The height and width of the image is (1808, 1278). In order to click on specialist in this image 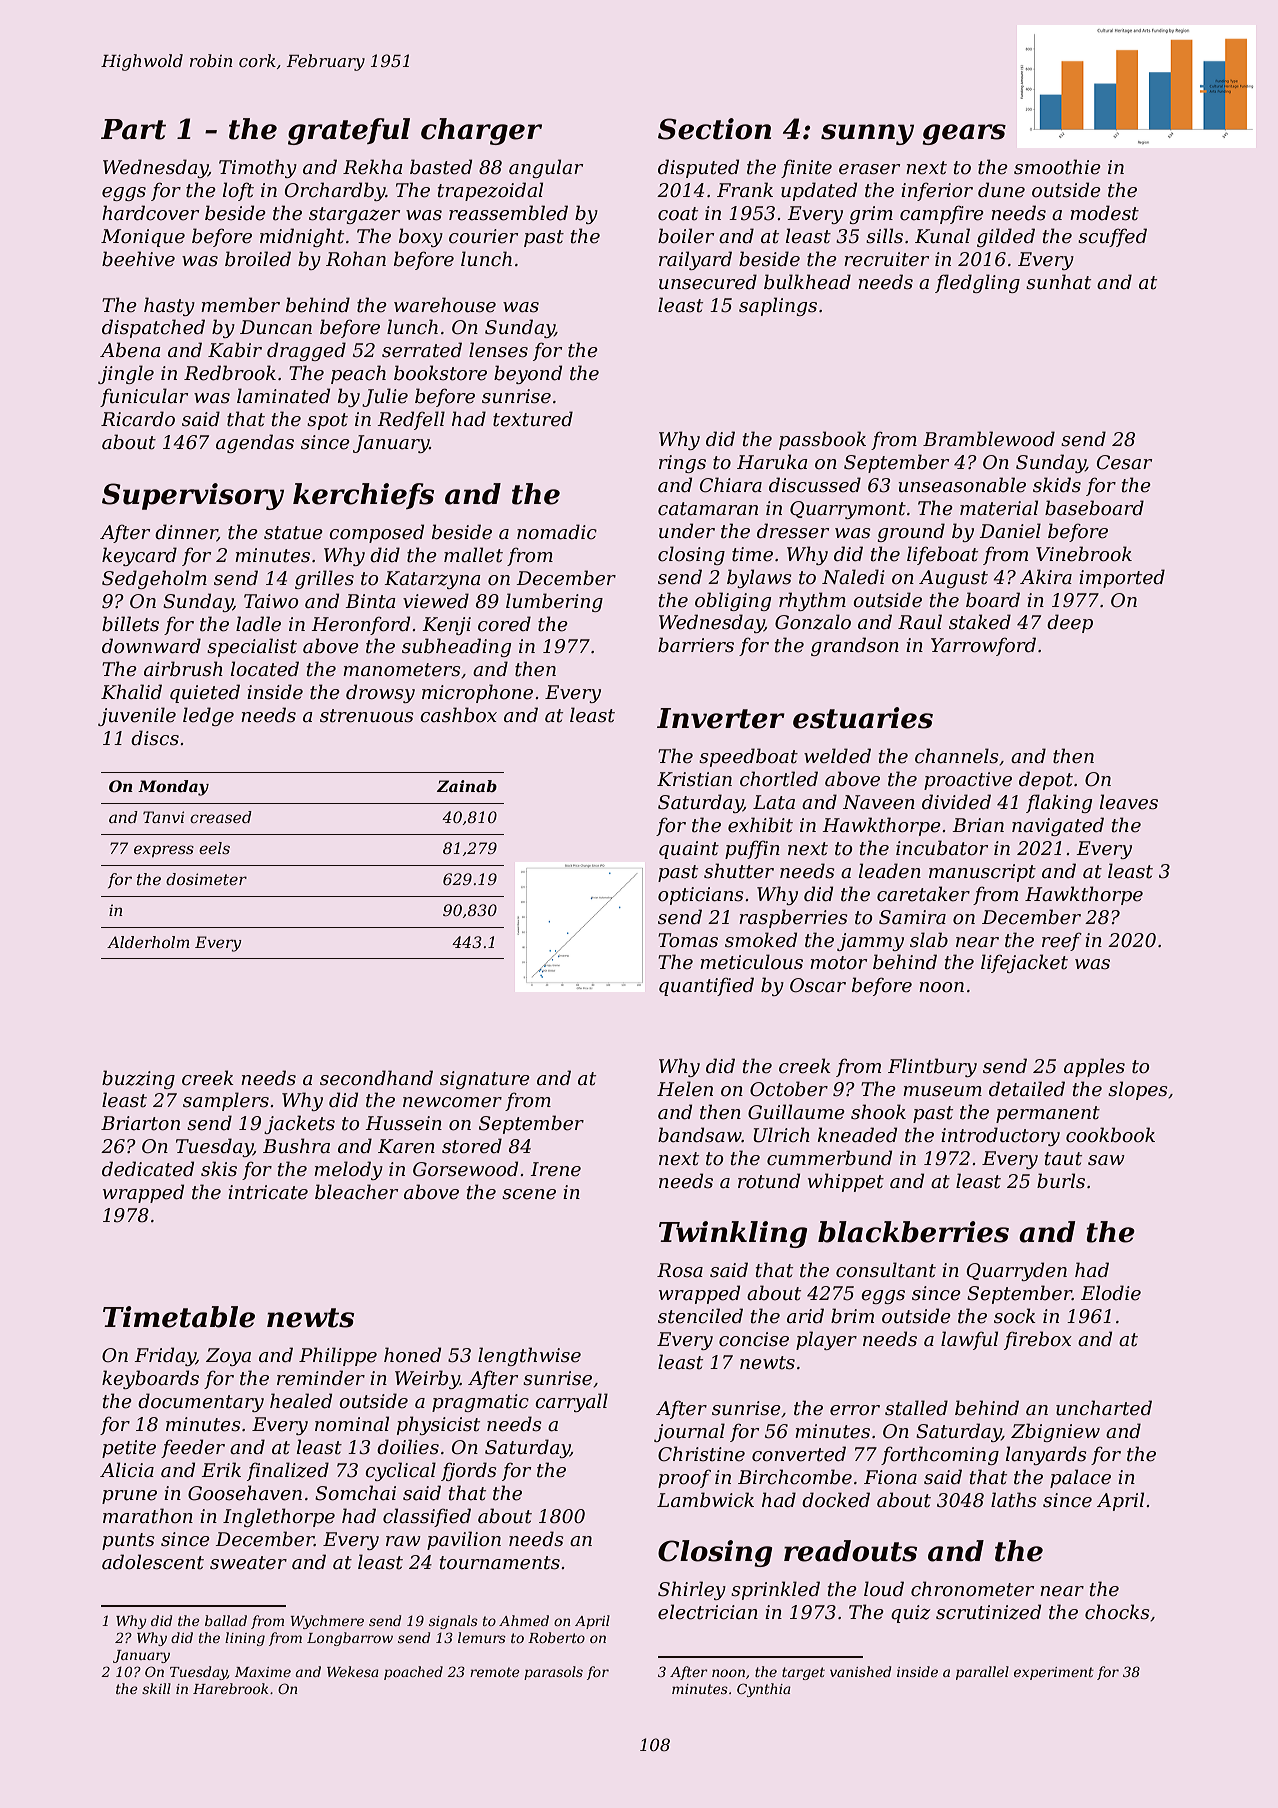, I will do `click(252, 647)`.
